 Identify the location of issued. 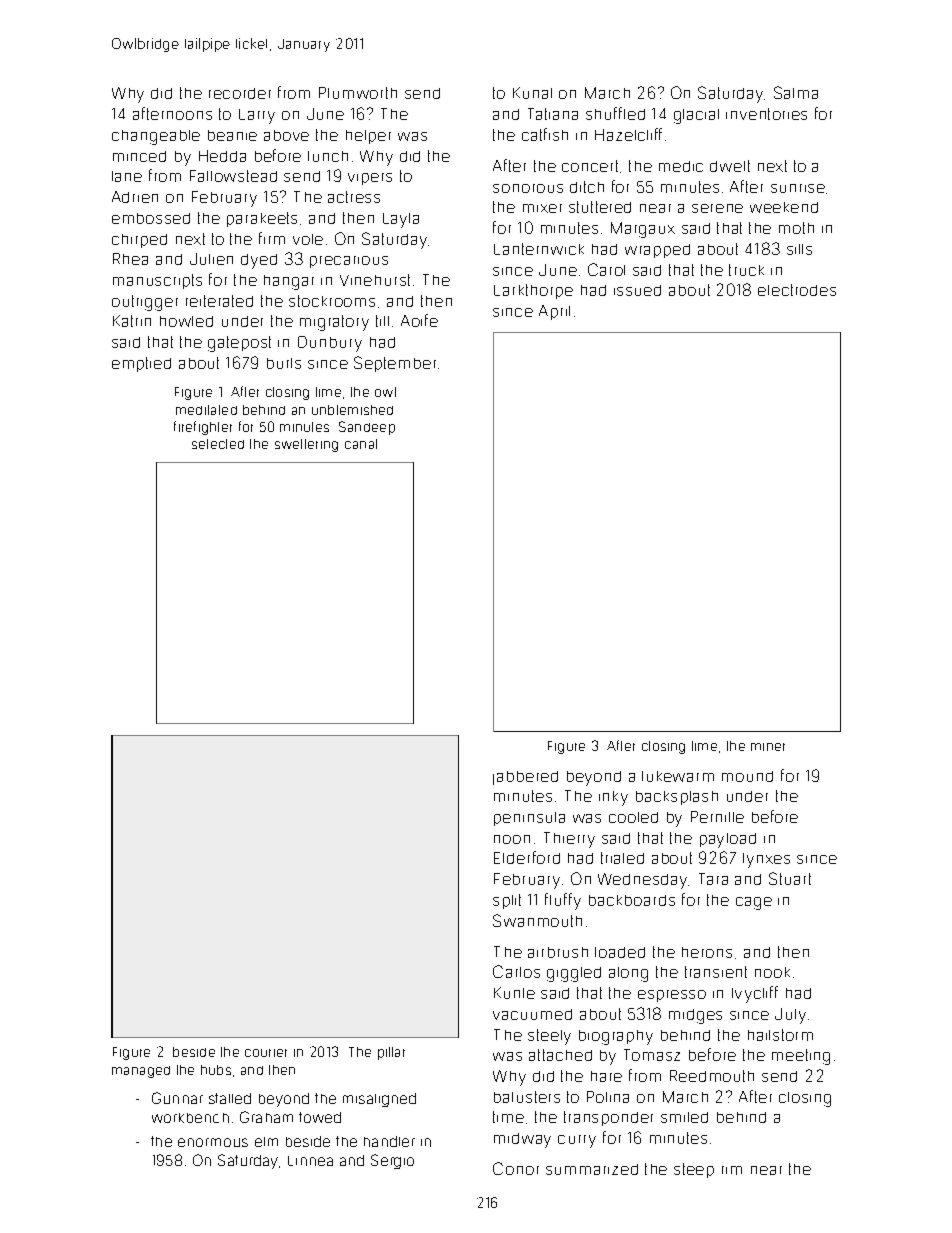
(637, 290).
